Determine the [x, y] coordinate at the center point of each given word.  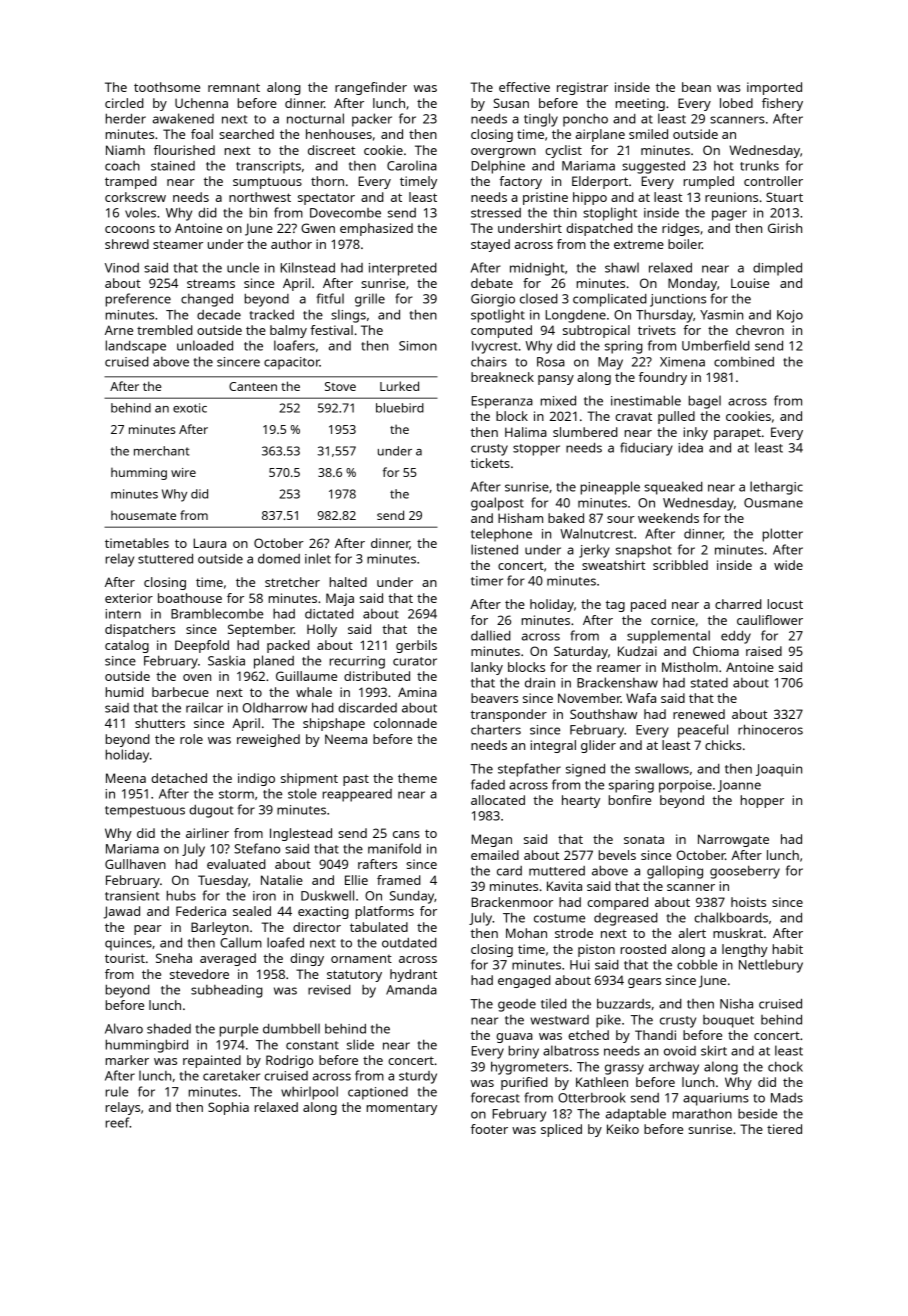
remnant [234, 87]
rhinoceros [770, 729]
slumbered [585, 432]
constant [312, 1045]
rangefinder [371, 88]
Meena [126, 778]
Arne [119, 330]
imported [774, 88]
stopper [536, 450]
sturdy [418, 1077]
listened [494, 549]
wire [183, 472]
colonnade [405, 723]
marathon [702, 1114]
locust [785, 604]
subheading [227, 991]
